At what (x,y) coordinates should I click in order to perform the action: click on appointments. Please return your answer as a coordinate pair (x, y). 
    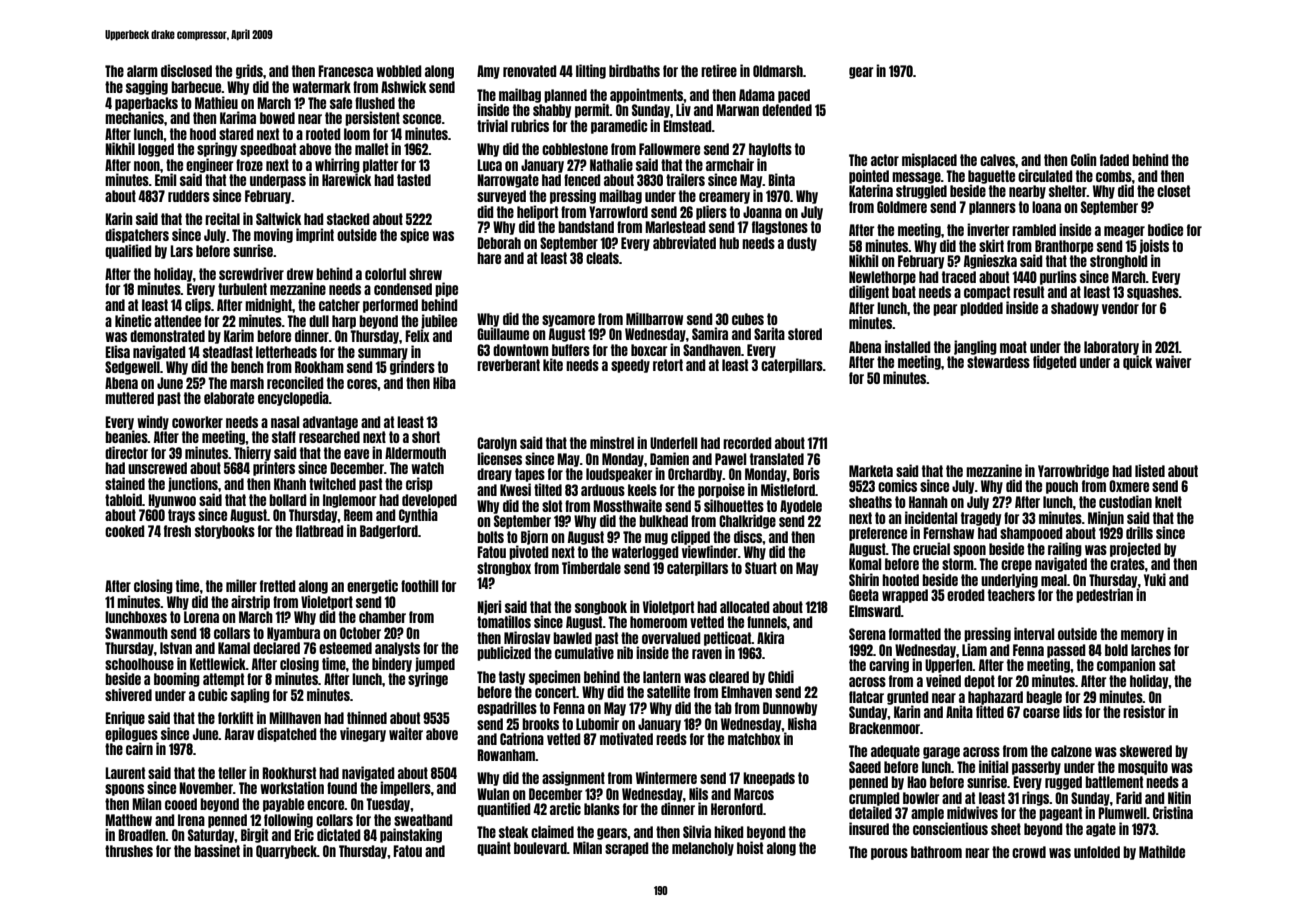
    Looking at the image, I should click on (647, 95).
